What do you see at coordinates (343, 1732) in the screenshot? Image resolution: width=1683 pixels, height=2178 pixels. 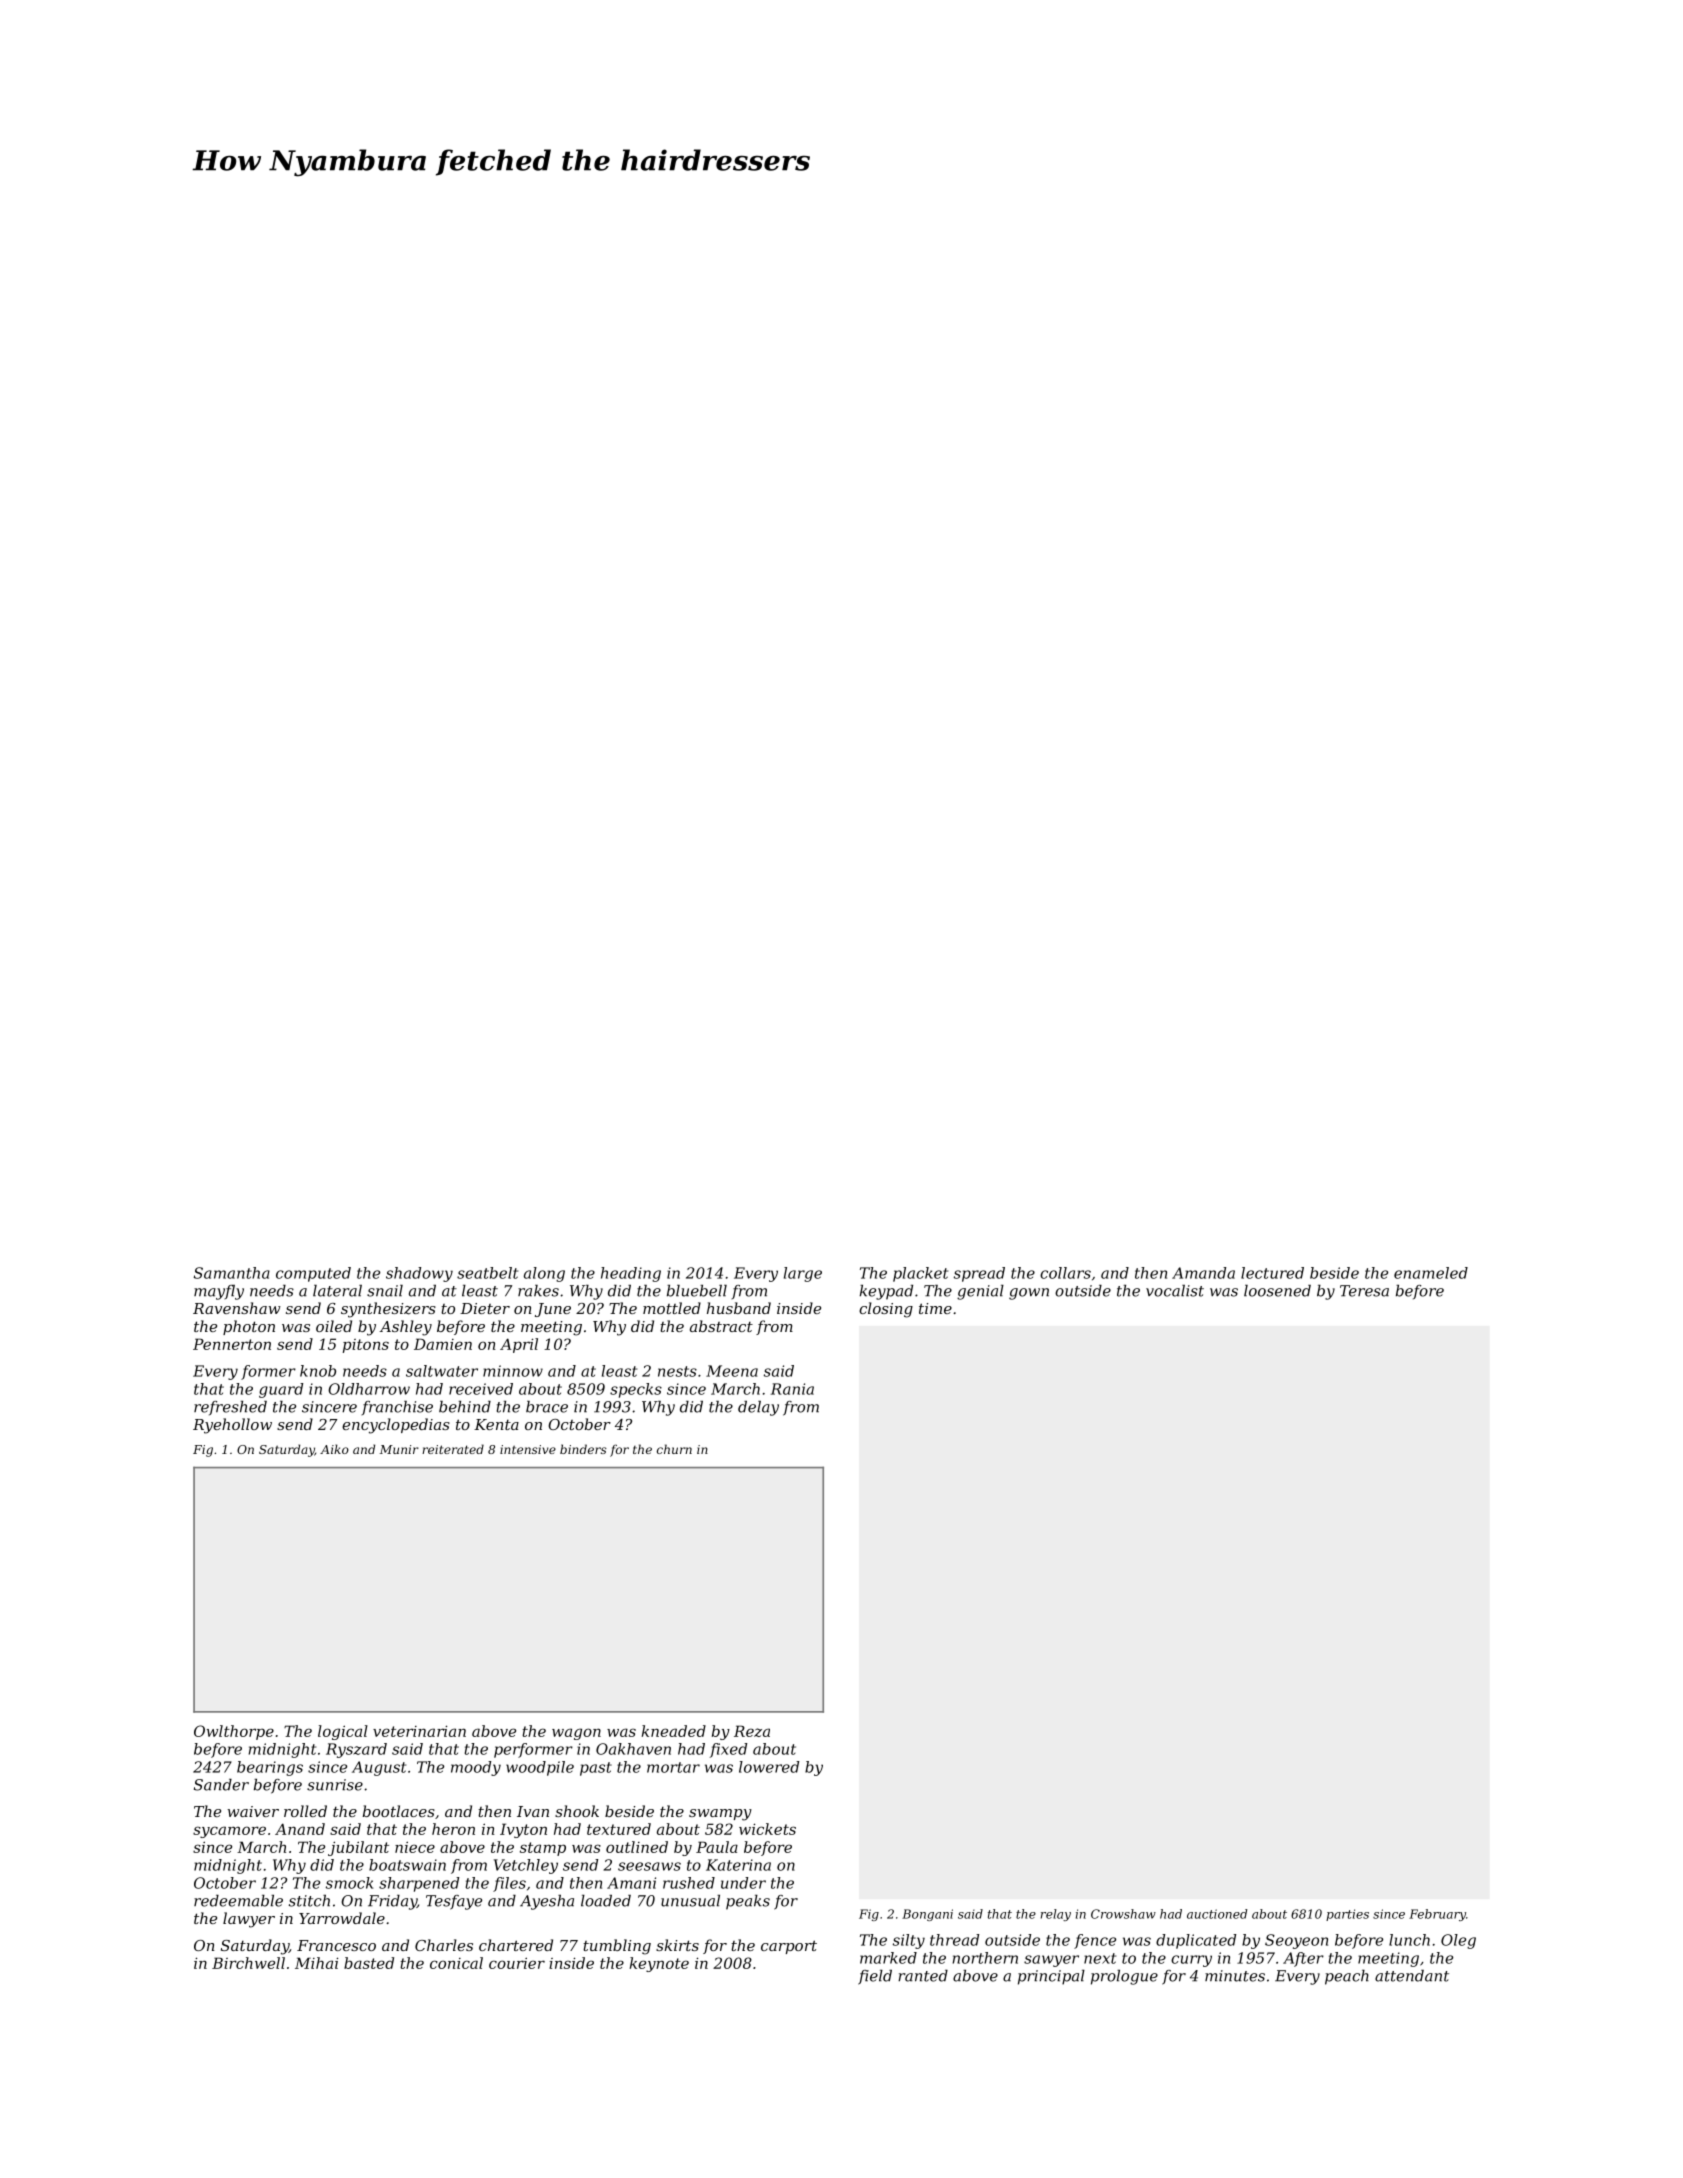 I see `logical` at bounding box center [343, 1732].
